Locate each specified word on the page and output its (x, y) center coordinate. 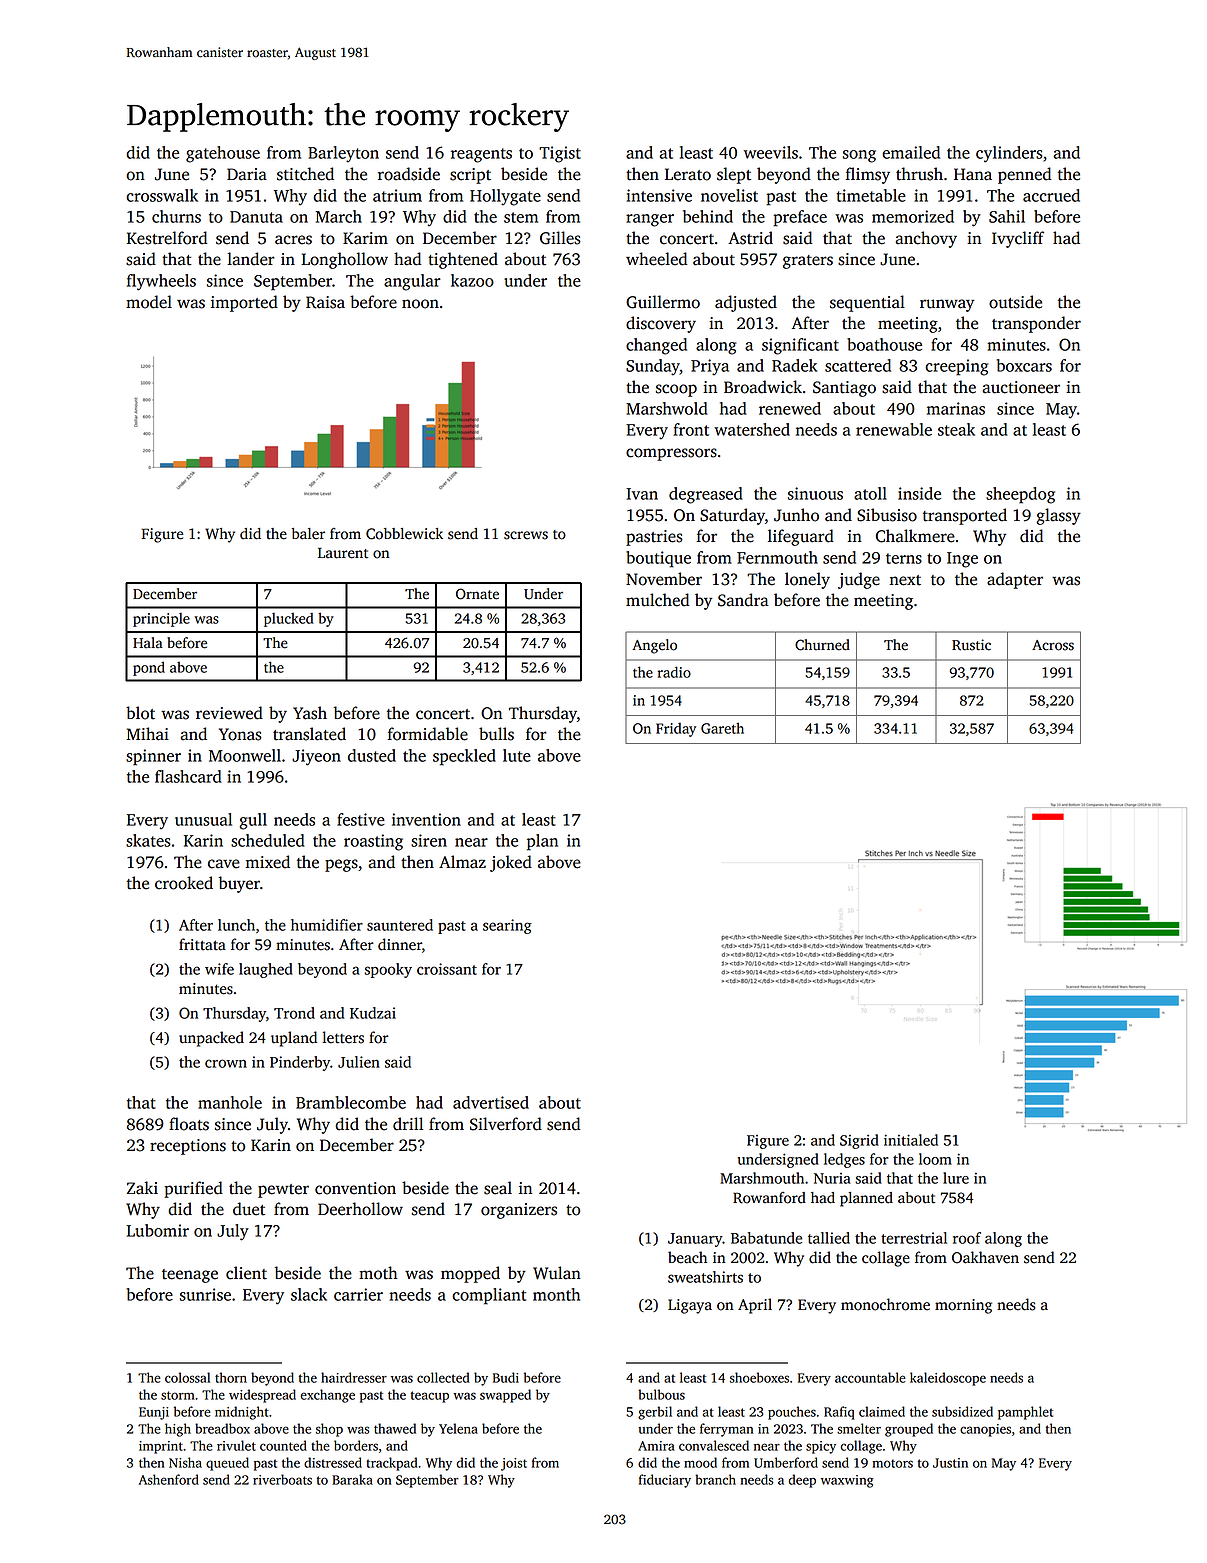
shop (329, 1430)
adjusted (746, 303)
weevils (771, 152)
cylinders (1009, 154)
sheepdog (1020, 495)
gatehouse (223, 154)
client (246, 1273)
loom (935, 1159)
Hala (148, 642)
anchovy (926, 239)
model (149, 302)
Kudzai (373, 1013)
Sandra (743, 600)
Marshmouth (762, 1178)
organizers (519, 1211)
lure (956, 1178)
